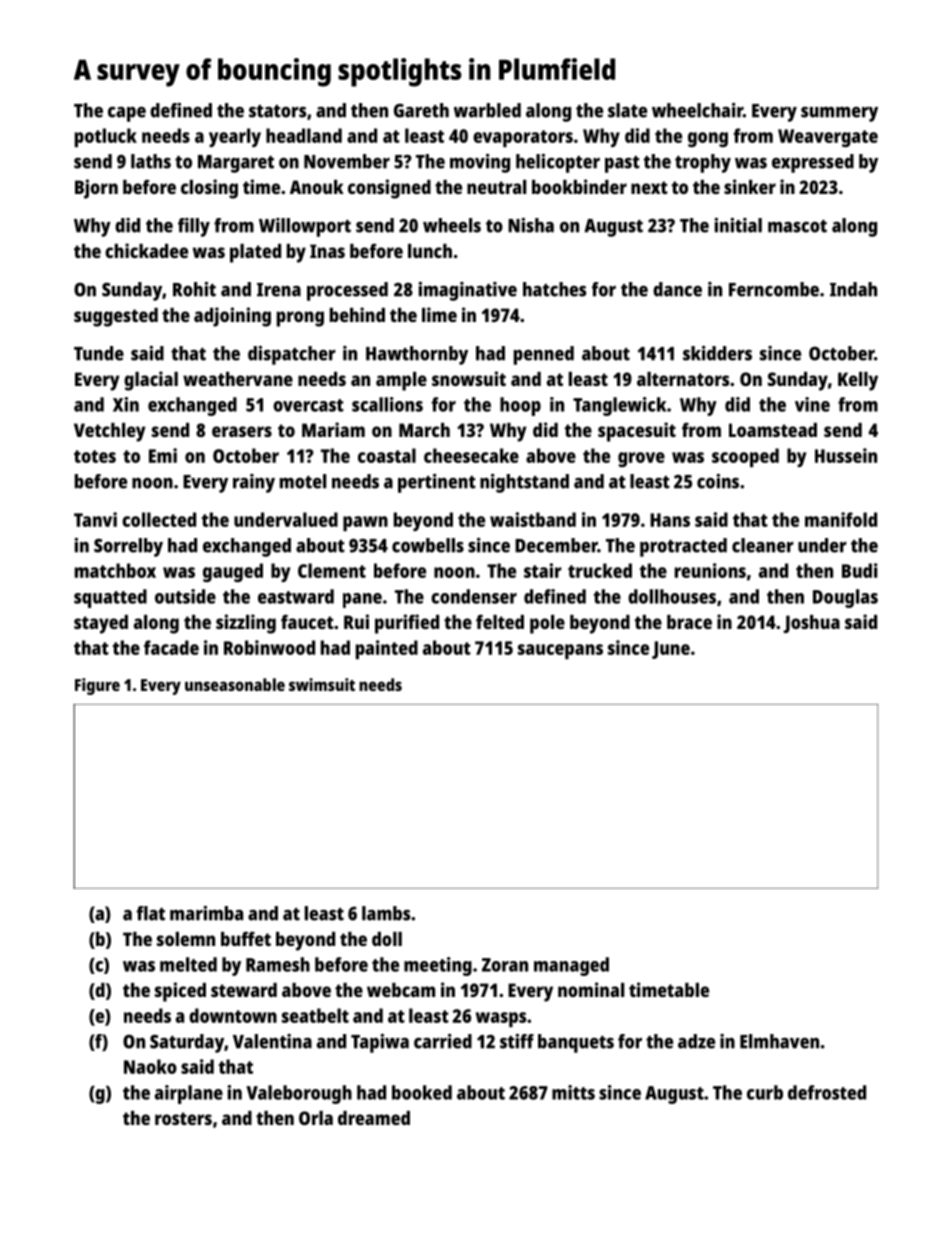 Image resolution: width=952 pixels, height=1233 pixels. I want to click on unseasonable, so click(235, 684).
